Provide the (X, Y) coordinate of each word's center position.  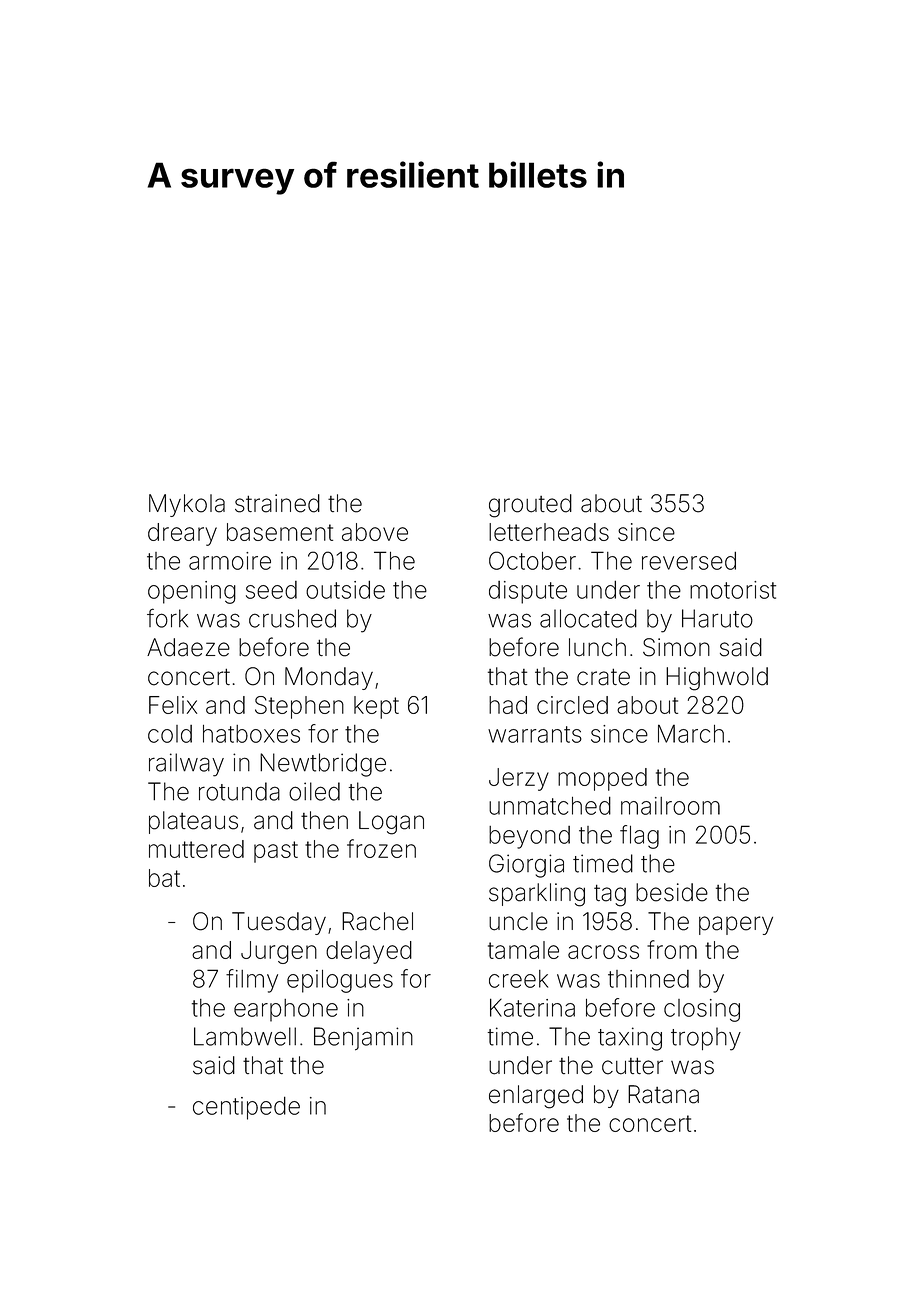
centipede (246, 1108)
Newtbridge (323, 765)
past (276, 852)
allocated (588, 618)
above (375, 532)
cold (170, 734)
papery (736, 925)
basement (280, 532)
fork (167, 618)
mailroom (670, 806)
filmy (252, 981)
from (672, 949)
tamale (523, 950)
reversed (689, 560)
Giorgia (526, 866)
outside (345, 589)
